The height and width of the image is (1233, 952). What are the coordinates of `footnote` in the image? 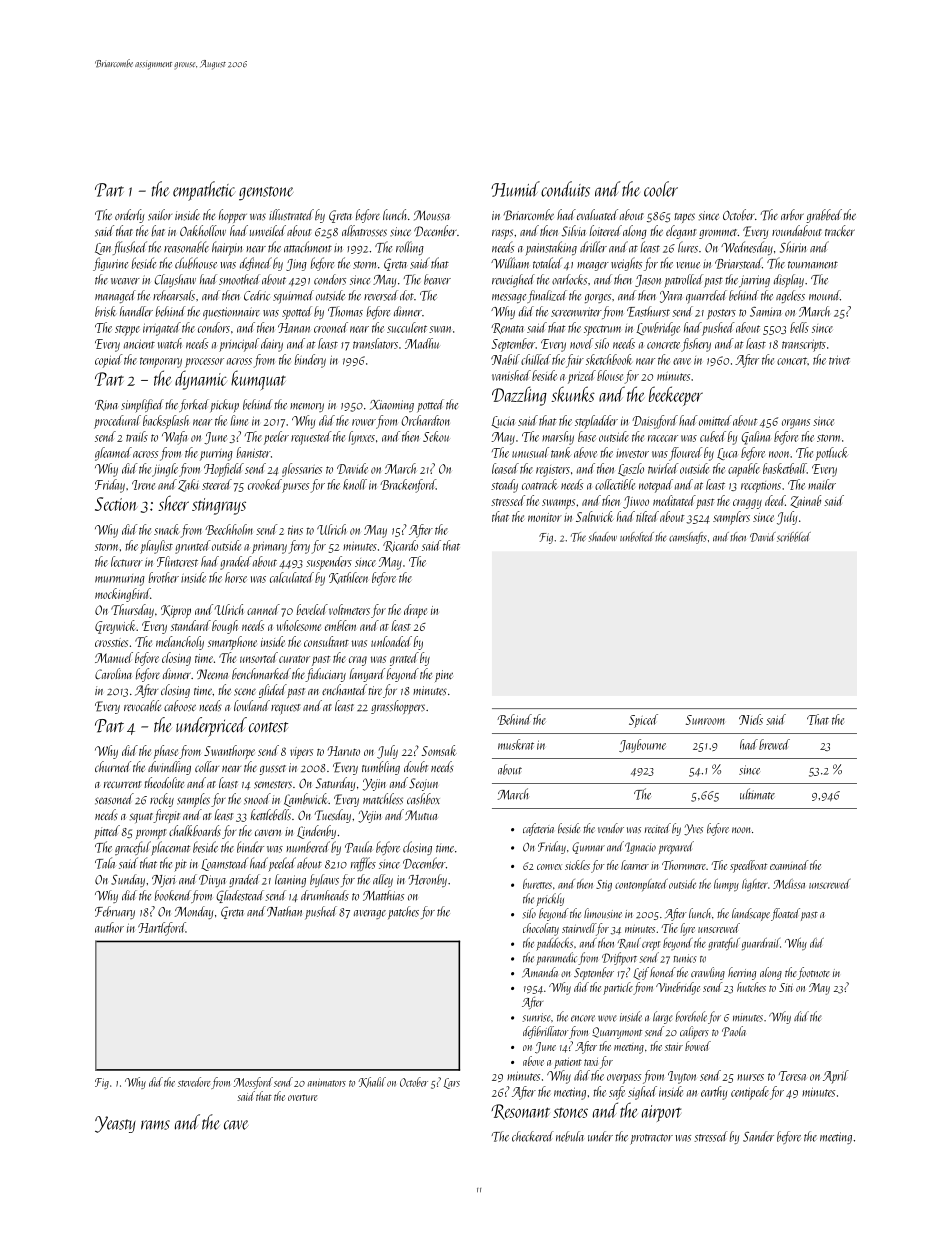 It's located at (813, 973).
